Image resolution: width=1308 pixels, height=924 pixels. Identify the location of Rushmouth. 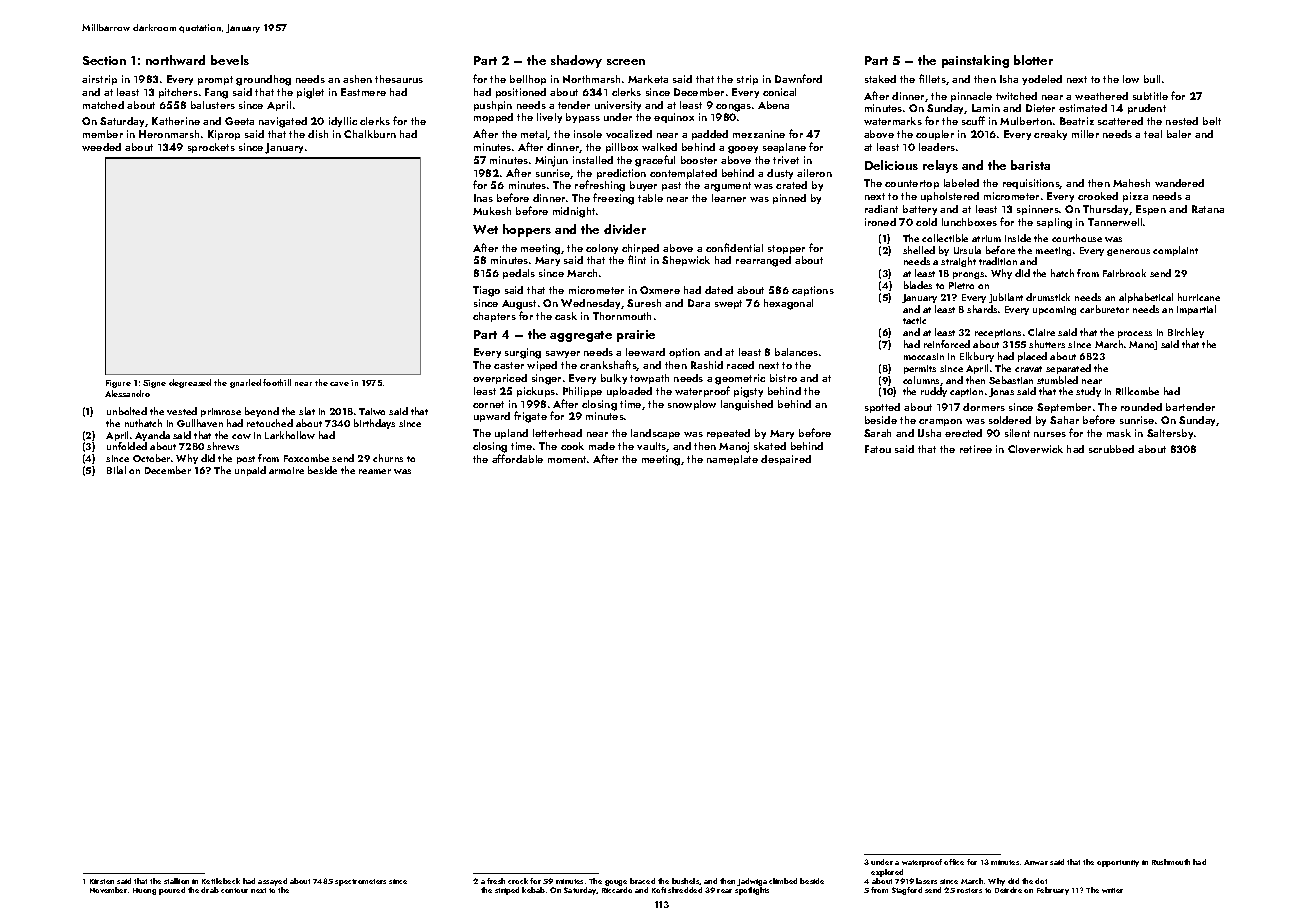
(1171, 862).
